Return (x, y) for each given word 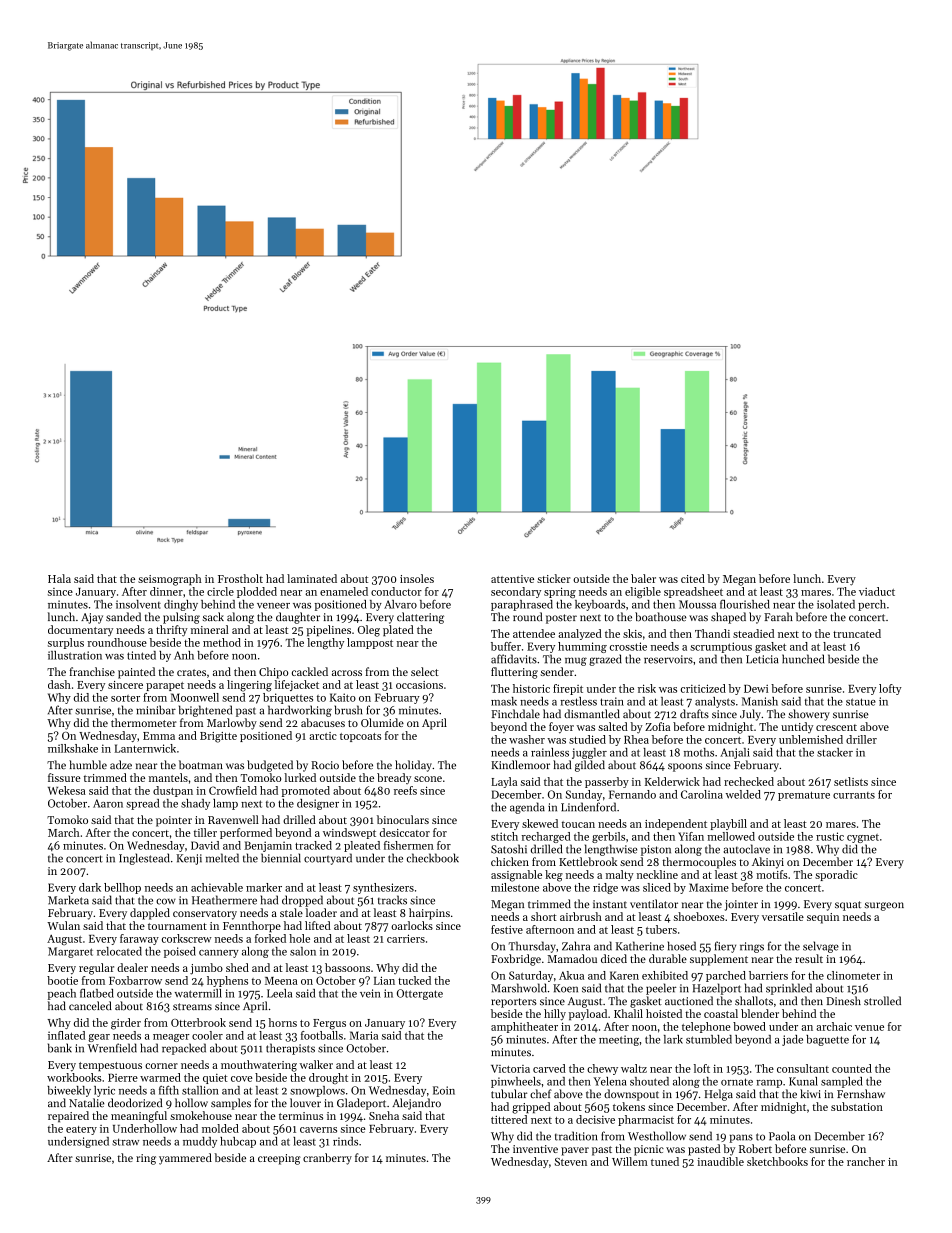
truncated (857, 633)
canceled (90, 1005)
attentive (512, 579)
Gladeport (361, 1104)
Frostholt (240, 578)
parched (726, 976)
